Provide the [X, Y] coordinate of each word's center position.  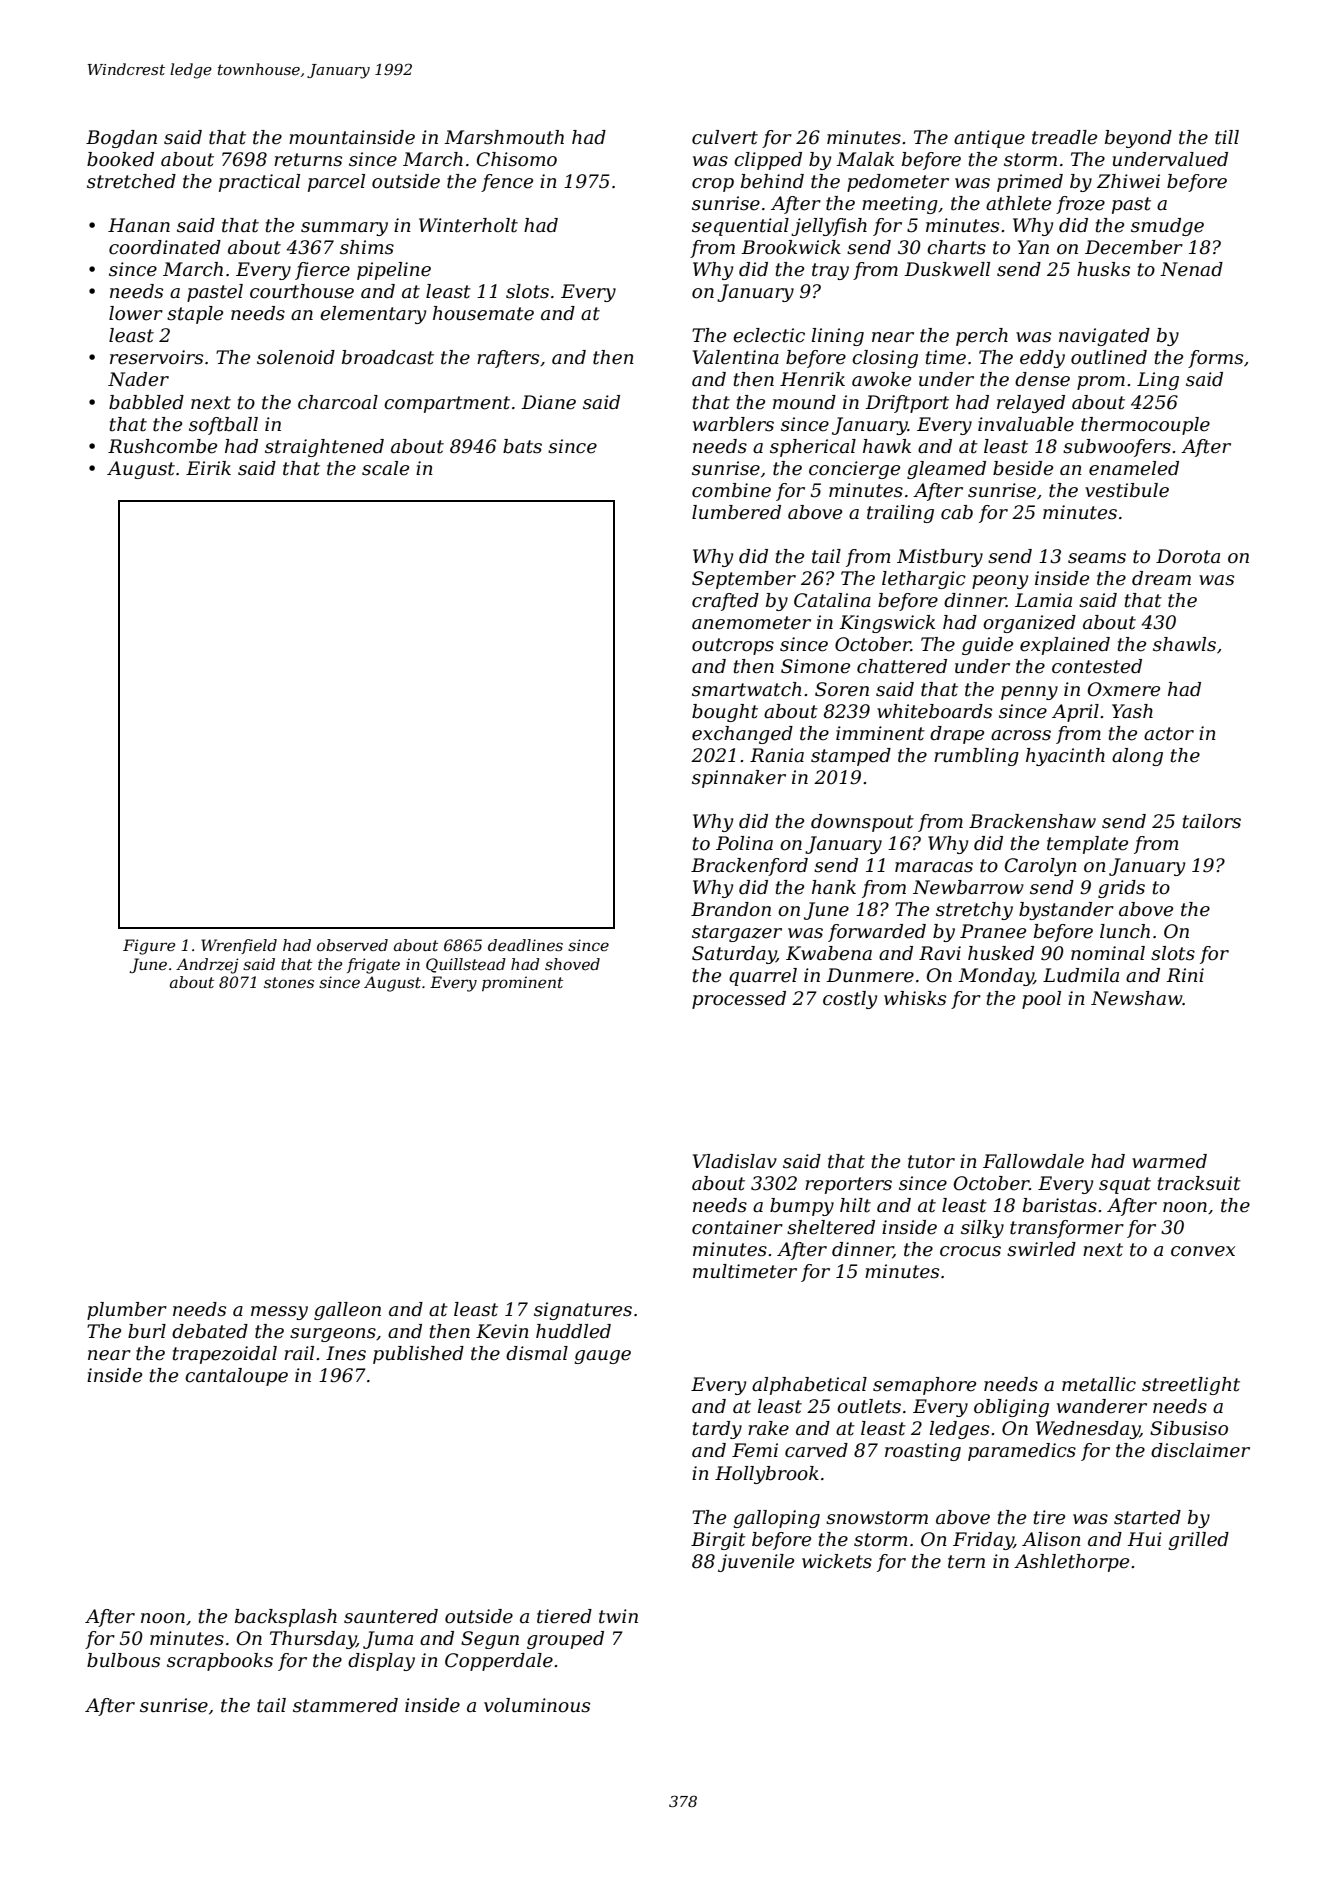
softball [223, 426]
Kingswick [887, 624]
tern [966, 1562]
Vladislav [735, 1161]
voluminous [537, 1705]
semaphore [924, 1386]
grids [1121, 889]
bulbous [123, 1660]
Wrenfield [239, 946]
